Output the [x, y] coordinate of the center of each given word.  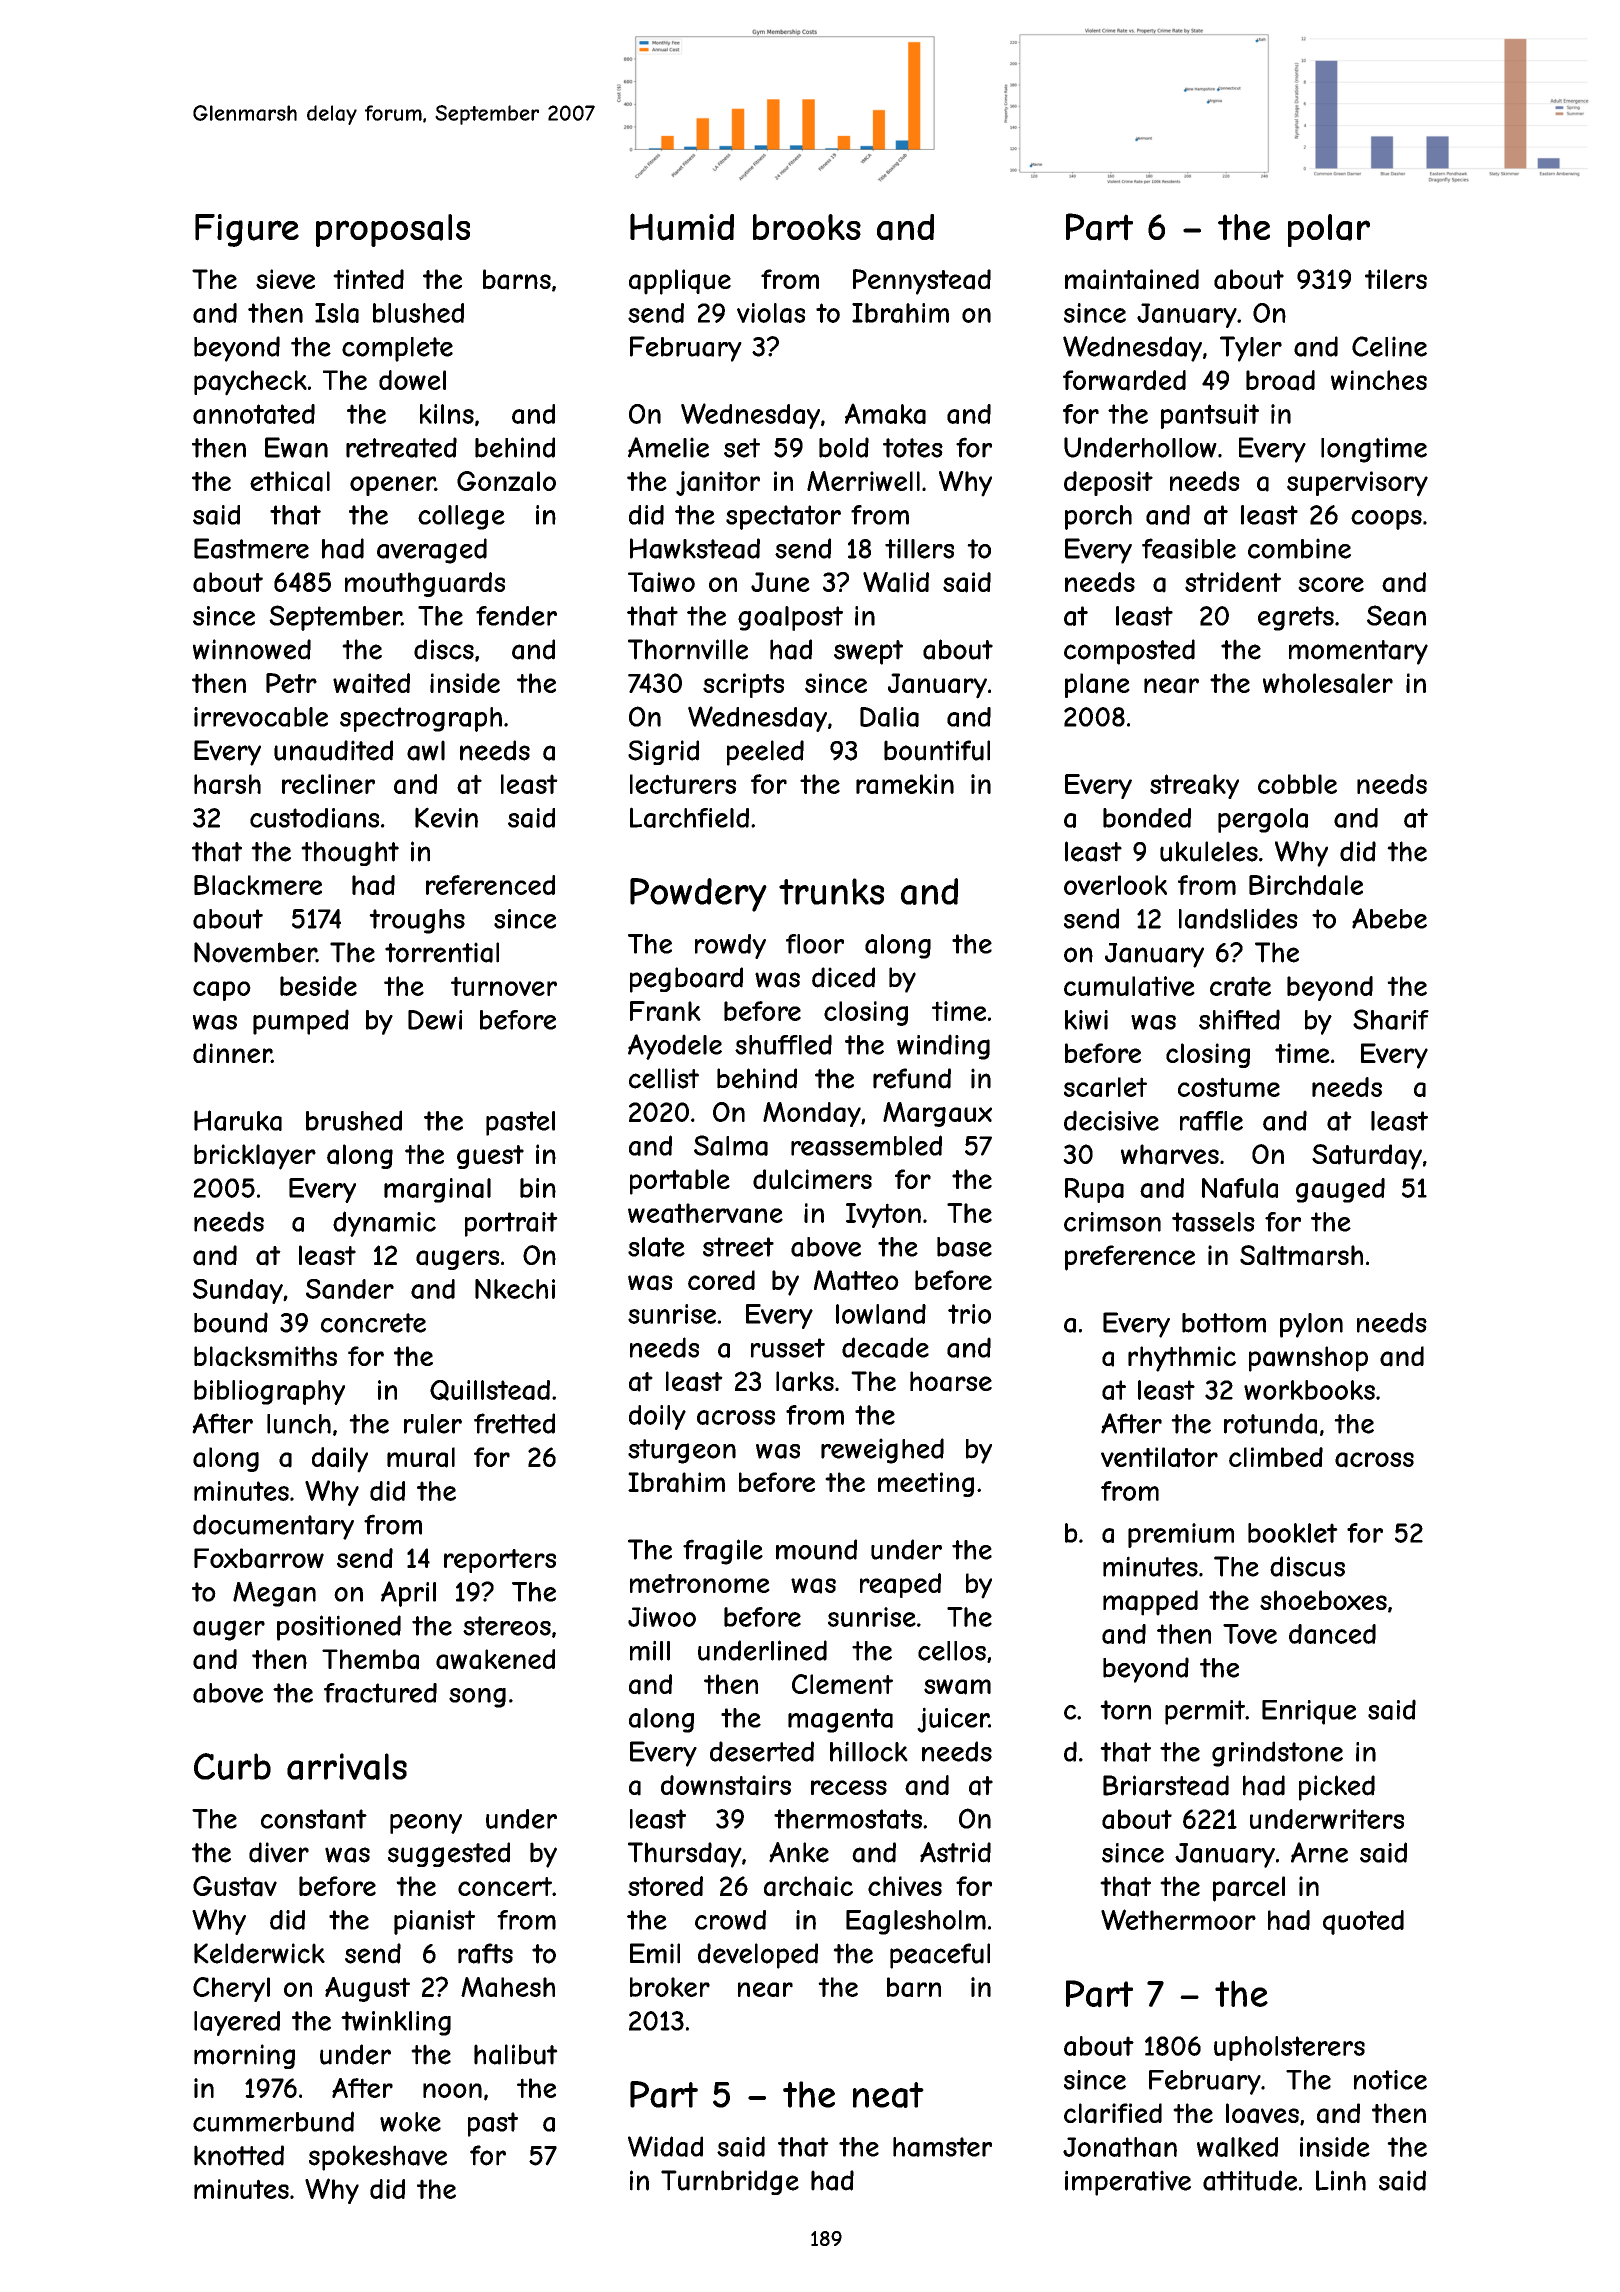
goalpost [790, 618]
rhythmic [1182, 1359]
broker [670, 1987]
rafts [485, 1953]
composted [1129, 652]
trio [969, 1314]
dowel [412, 380]
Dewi [435, 1020]
